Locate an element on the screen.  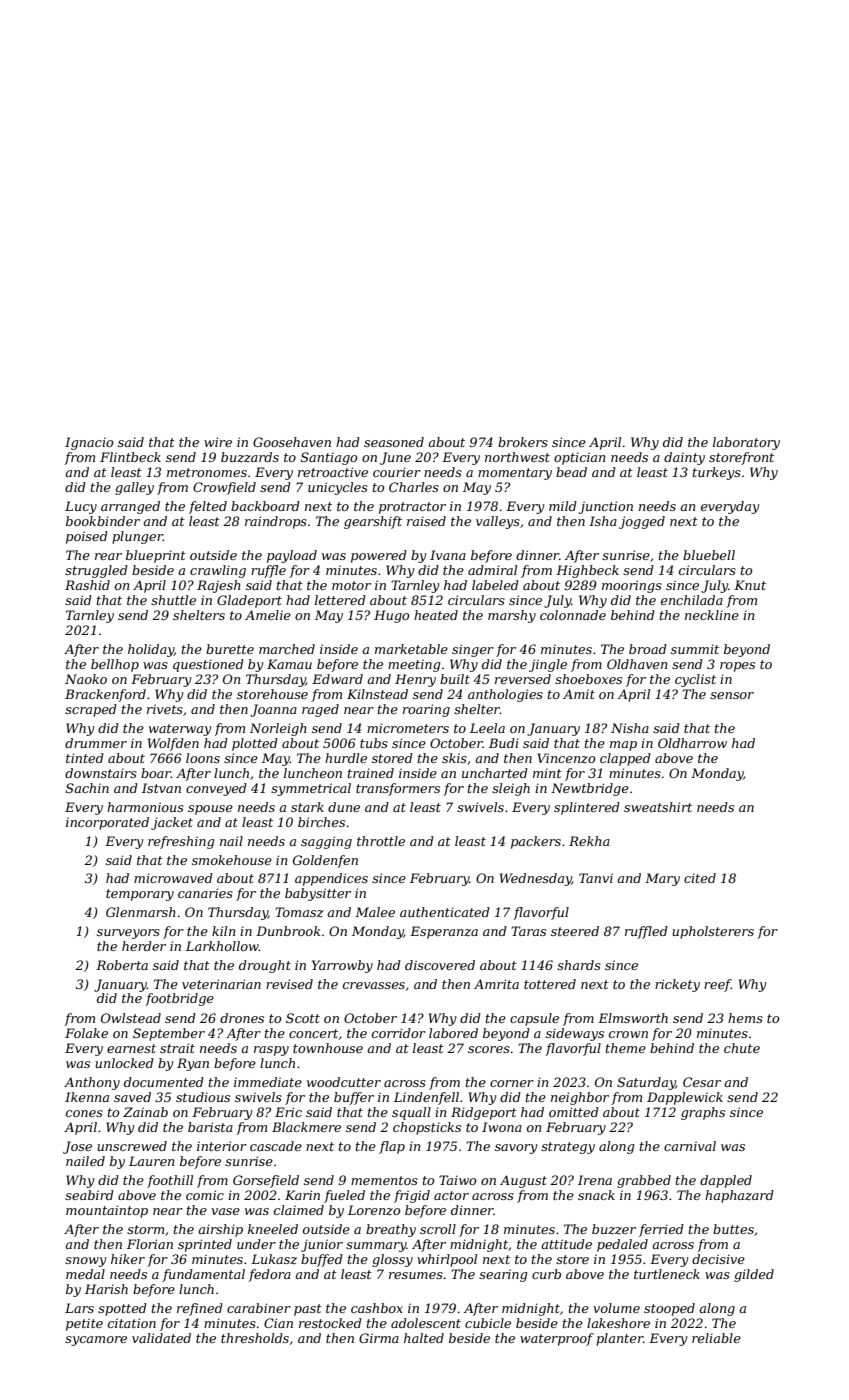
June is located at coordinates (395, 458).
